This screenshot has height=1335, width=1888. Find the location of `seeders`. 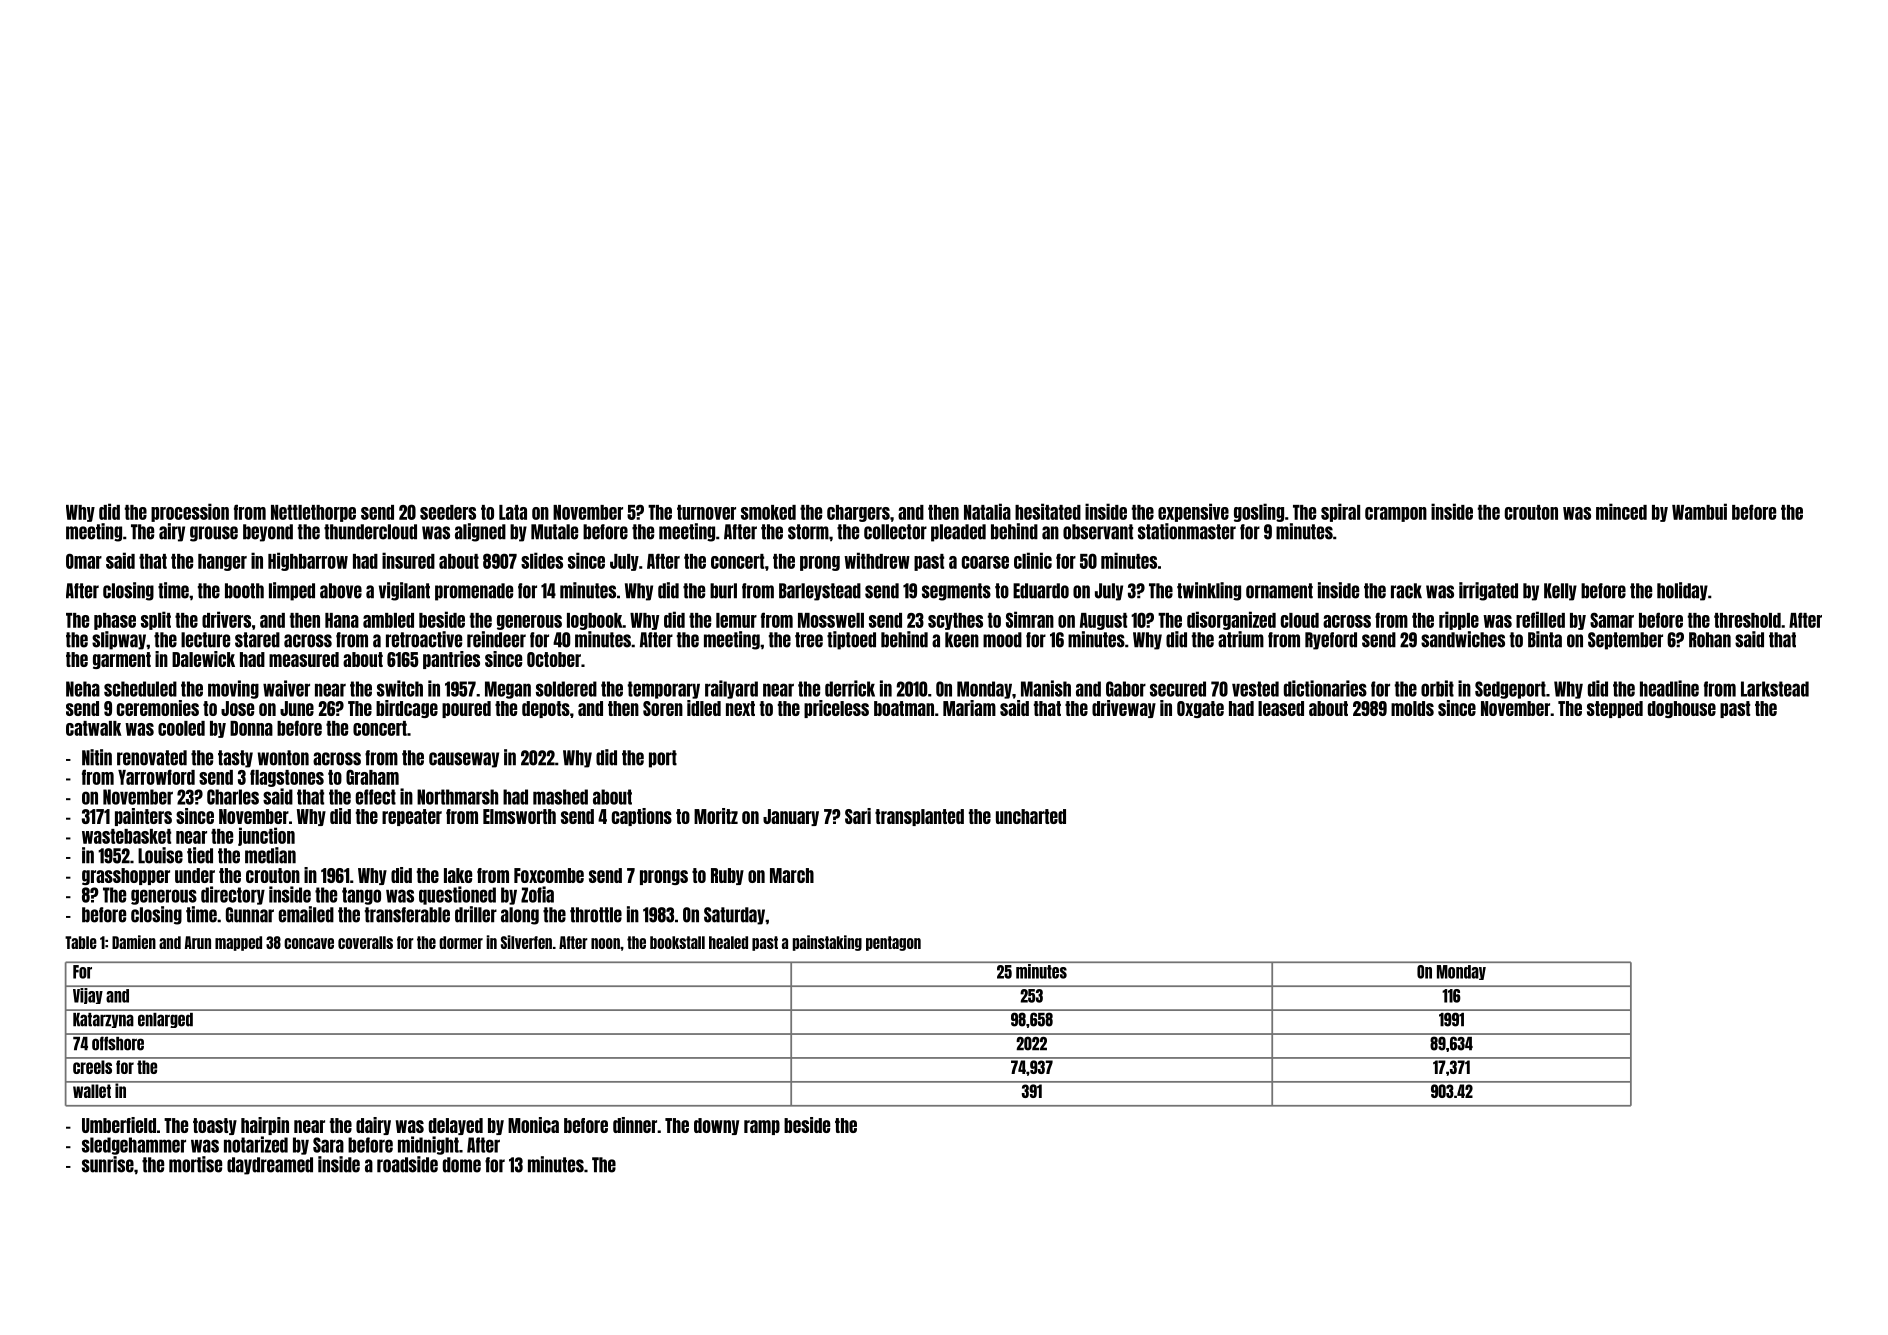

seeders is located at coordinates (448, 512).
